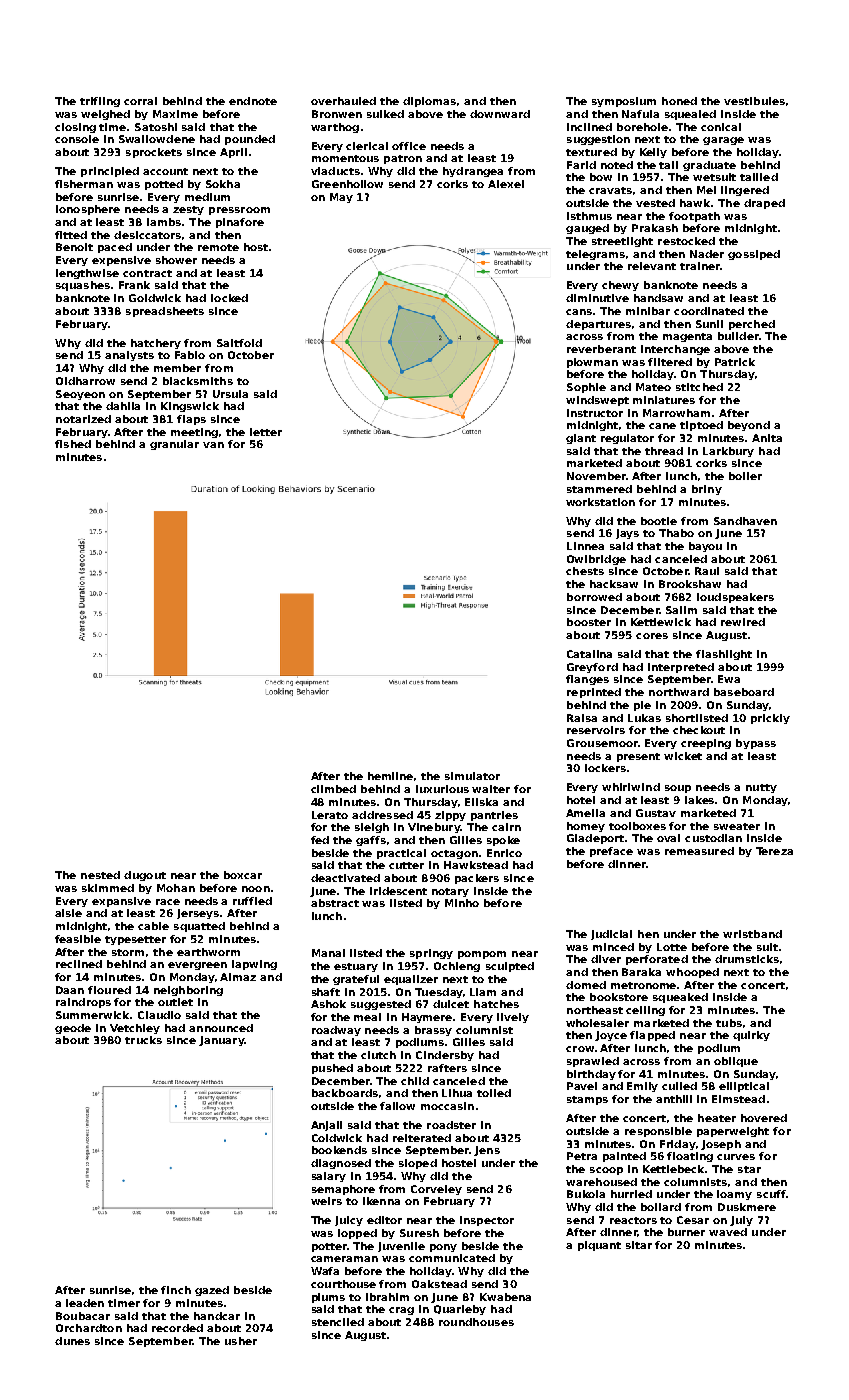 The width and height of the screenshot is (849, 1400). What do you see at coordinates (266, 432) in the screenshot?
I see `letter` at bounding box center [266, 432].
